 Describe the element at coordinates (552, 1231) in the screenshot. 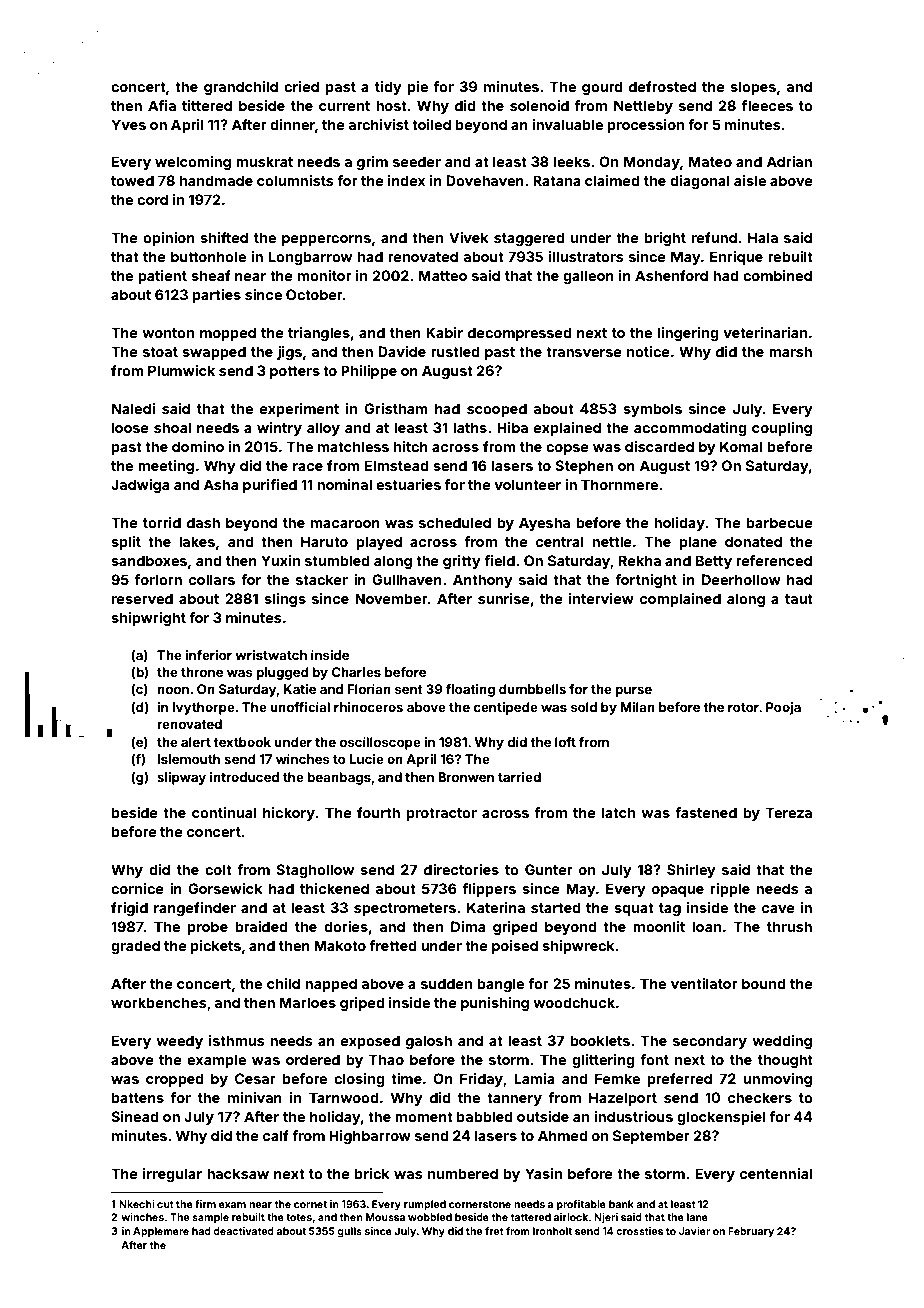

I see `Ironholt` at that location.
